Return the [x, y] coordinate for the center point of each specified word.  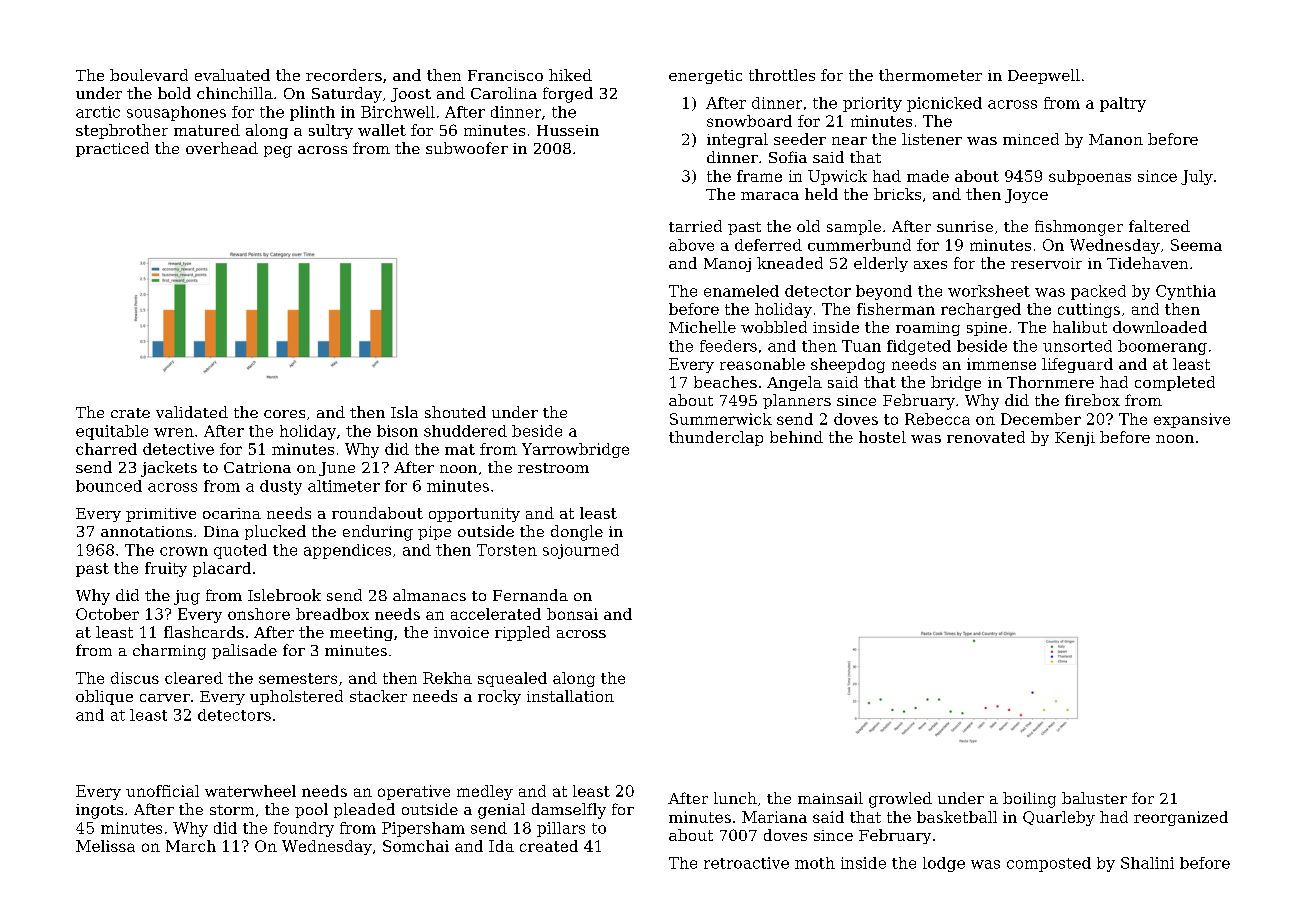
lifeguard [1077, 365]
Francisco [505, 75]
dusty [281, 487]
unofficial [162, 791]
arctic [98, 112]
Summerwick [721, 419]
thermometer [930, 75]
